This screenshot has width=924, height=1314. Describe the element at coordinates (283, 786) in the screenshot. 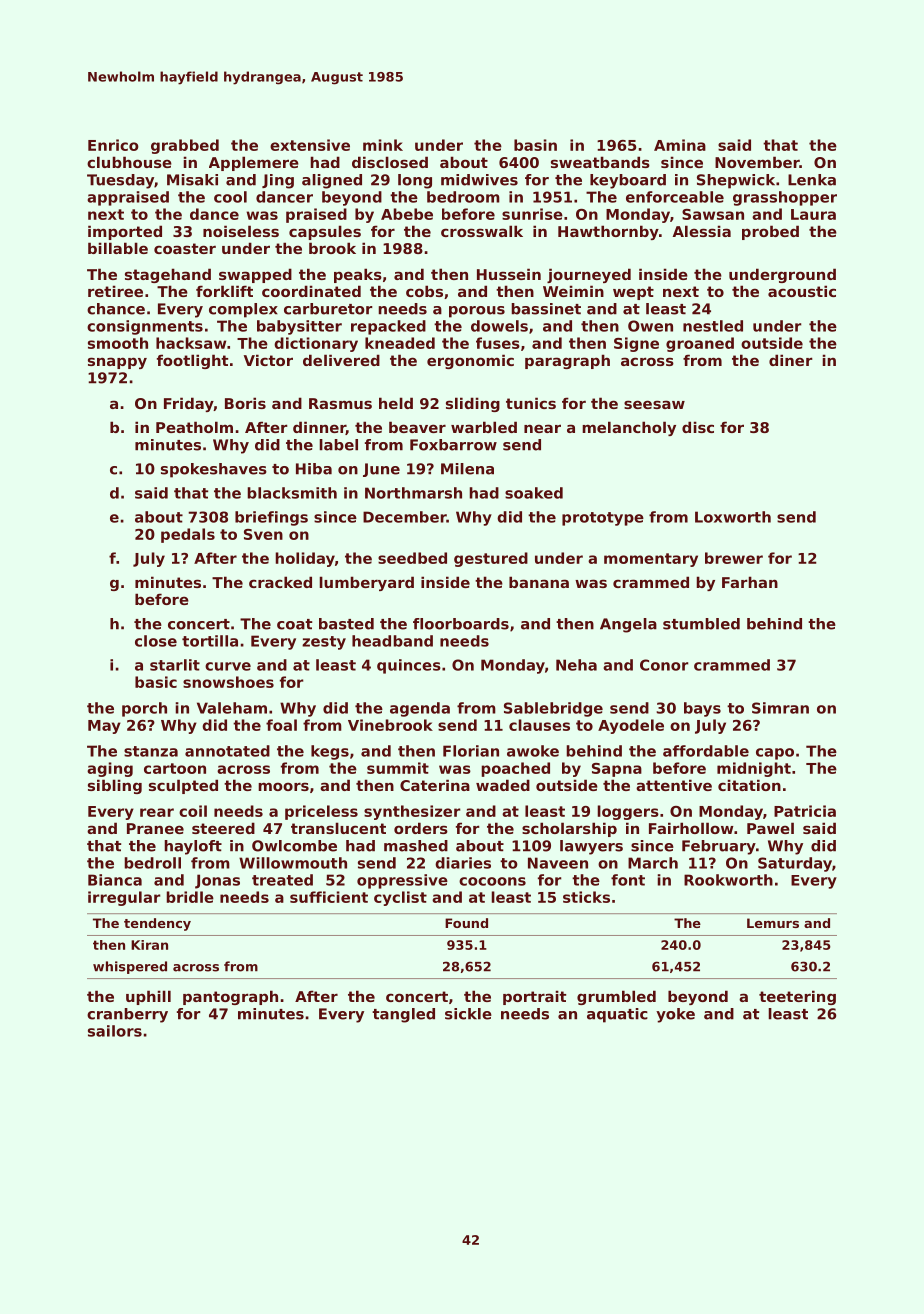

I see `moors` at that location.
